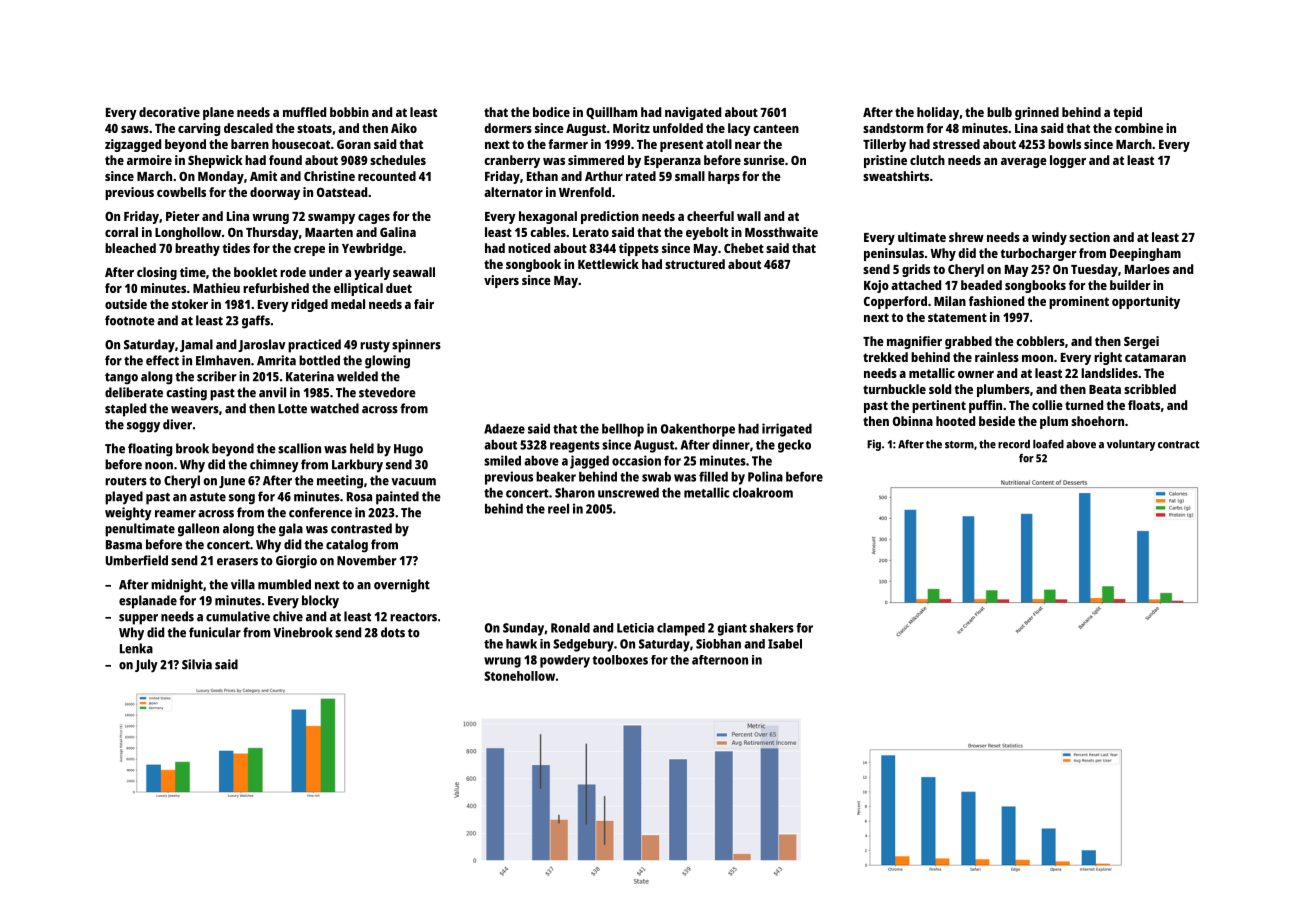  I want to click on loafed, so click(1048, 444).
